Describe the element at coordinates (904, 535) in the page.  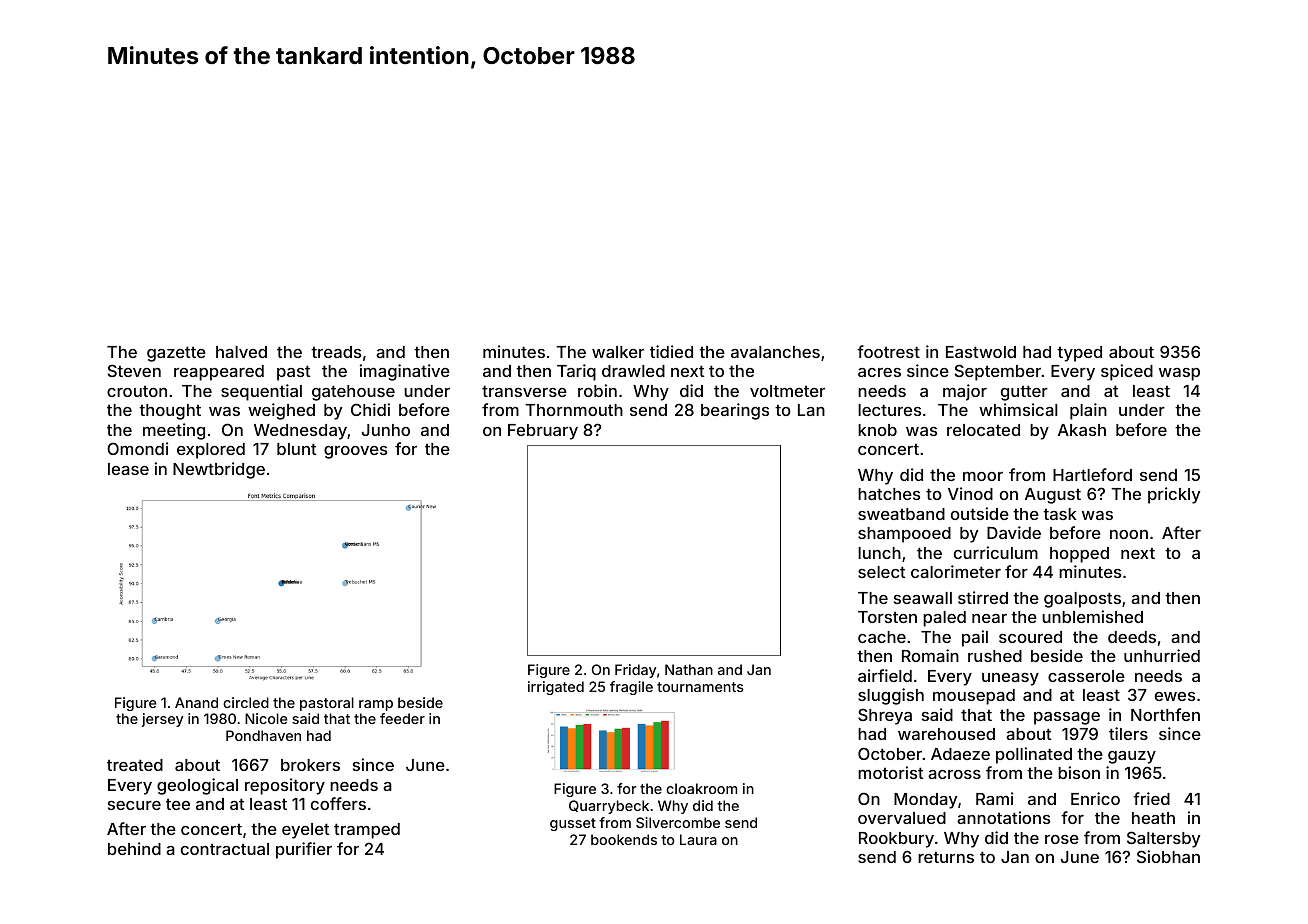
I see `shampooed` at that location.
